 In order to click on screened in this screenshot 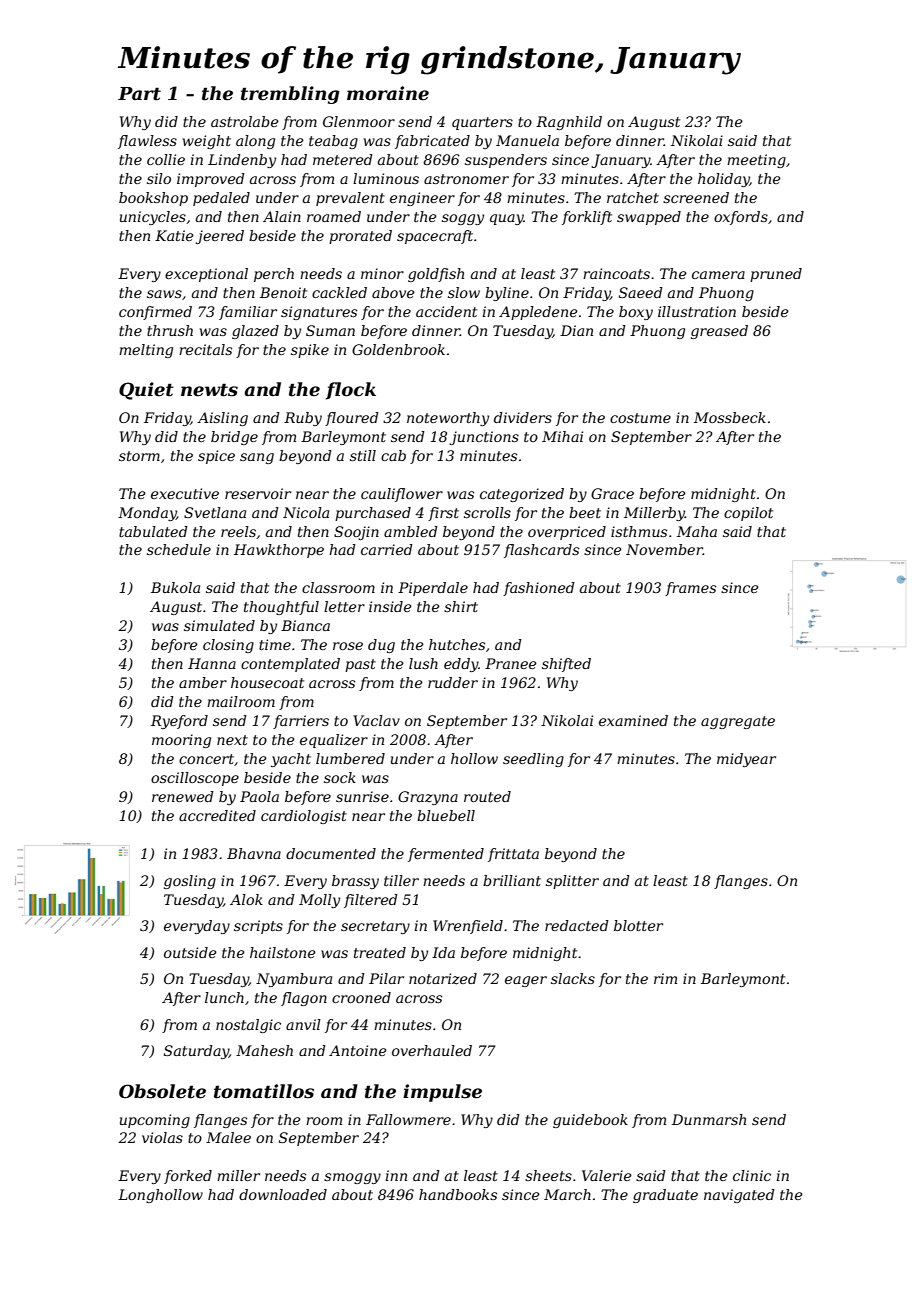, I will do `click(696, 197)`.
